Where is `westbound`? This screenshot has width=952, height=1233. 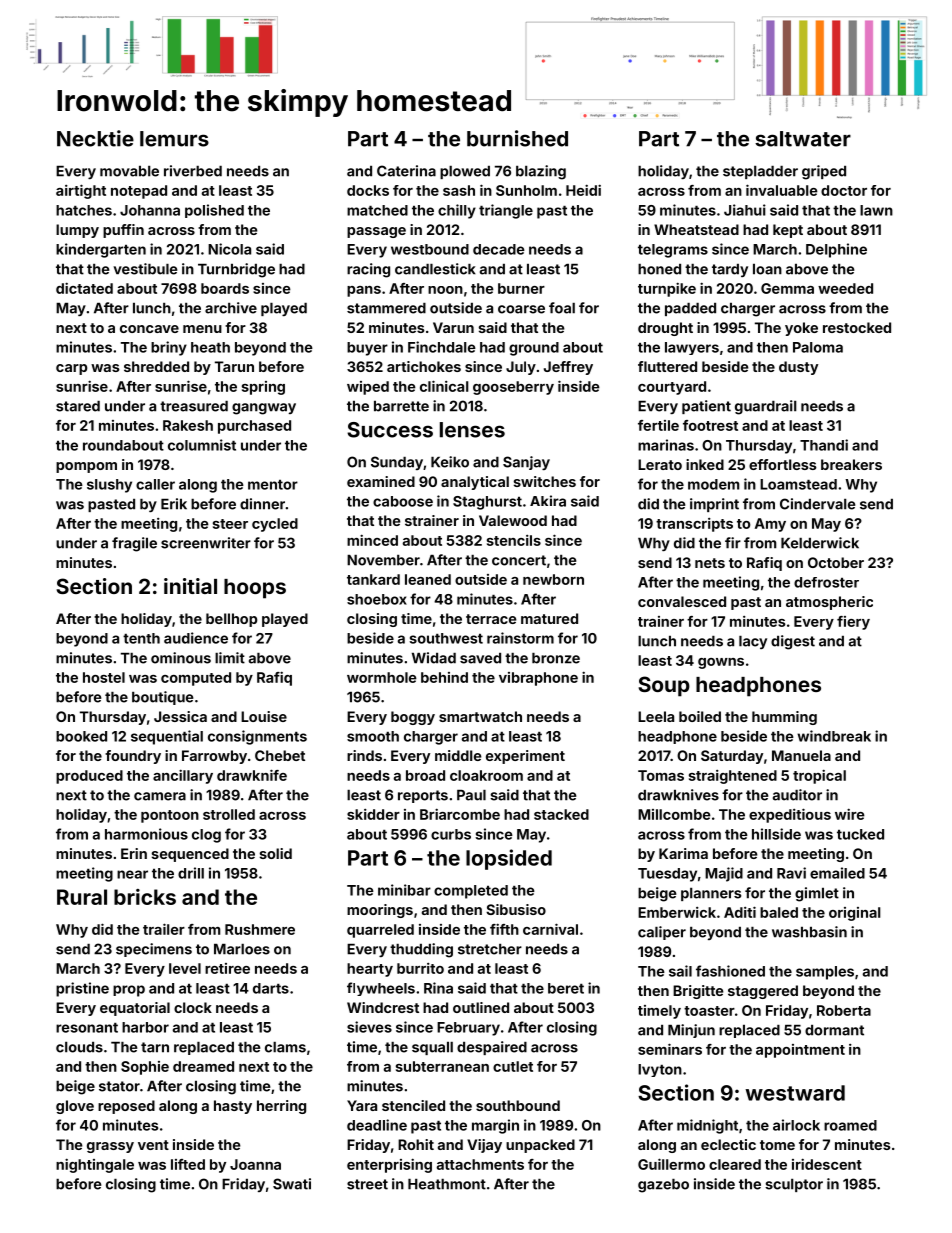
westbound is located at coordinates (430, 249).
